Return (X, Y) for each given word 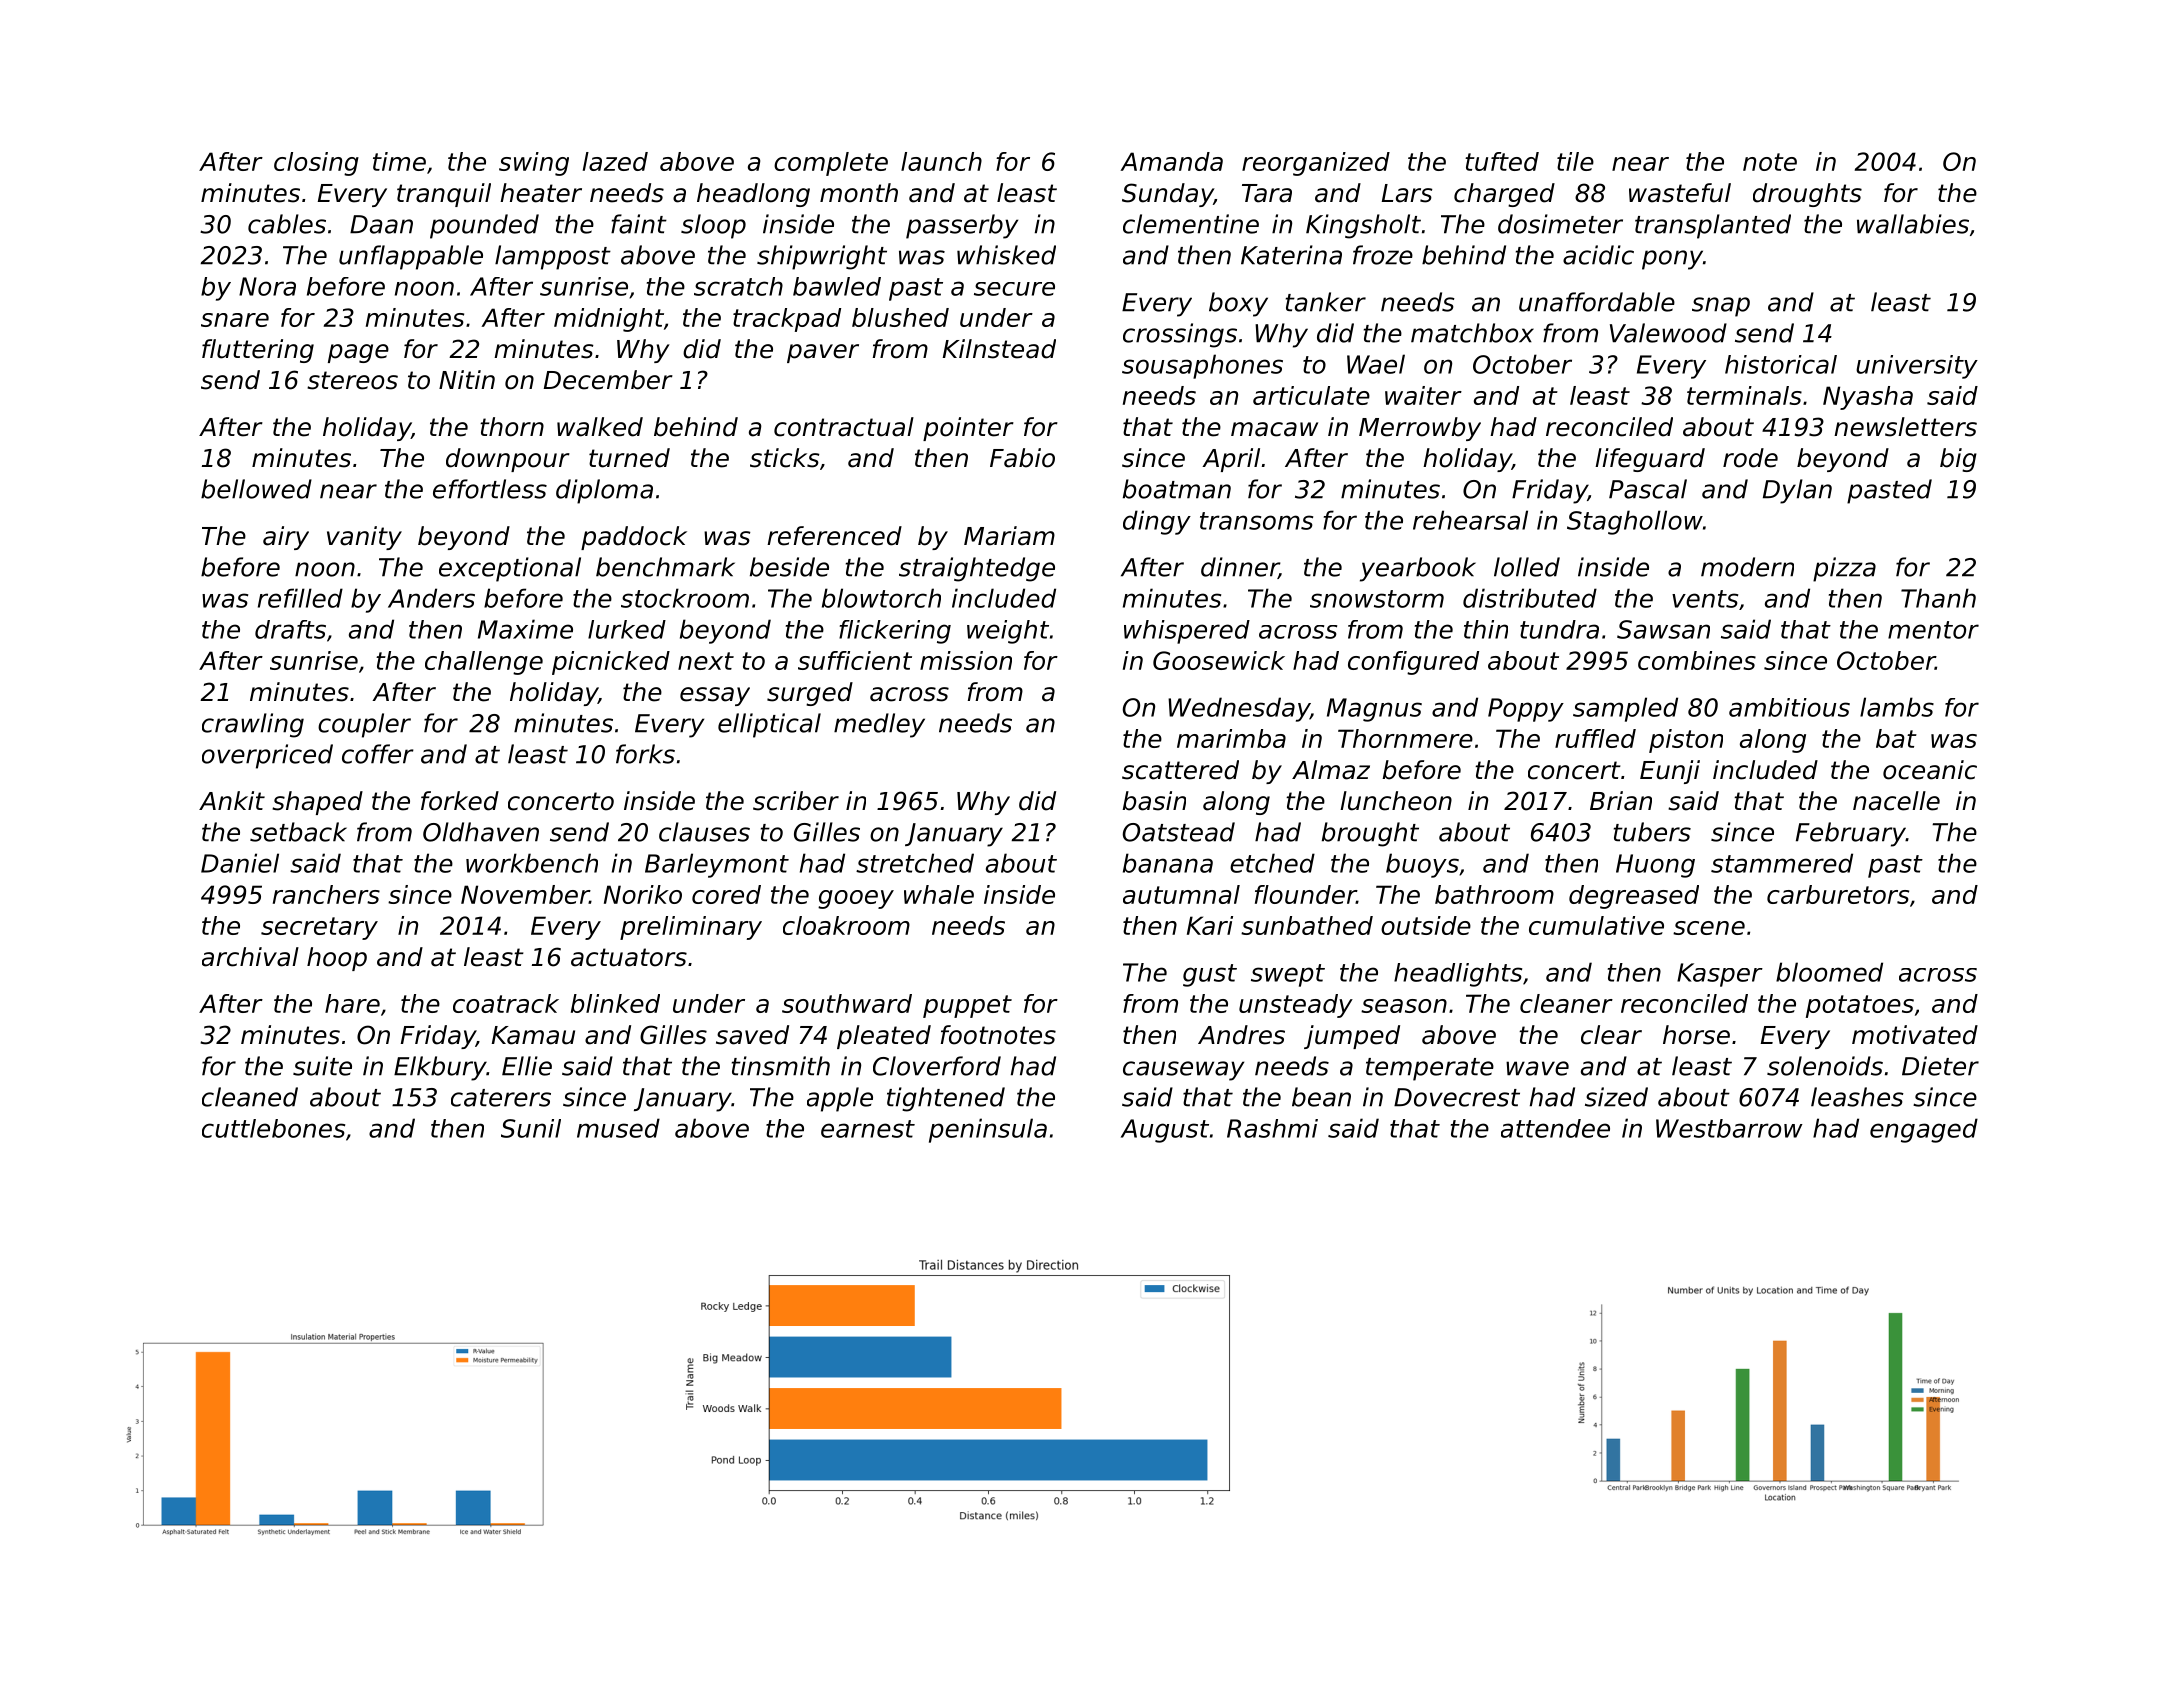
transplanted (1713, 226)
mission (966, 660)
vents (1705, 599)
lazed (615, 161)
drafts (290, 629)
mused (618, 1128)
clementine (1191, 224)
